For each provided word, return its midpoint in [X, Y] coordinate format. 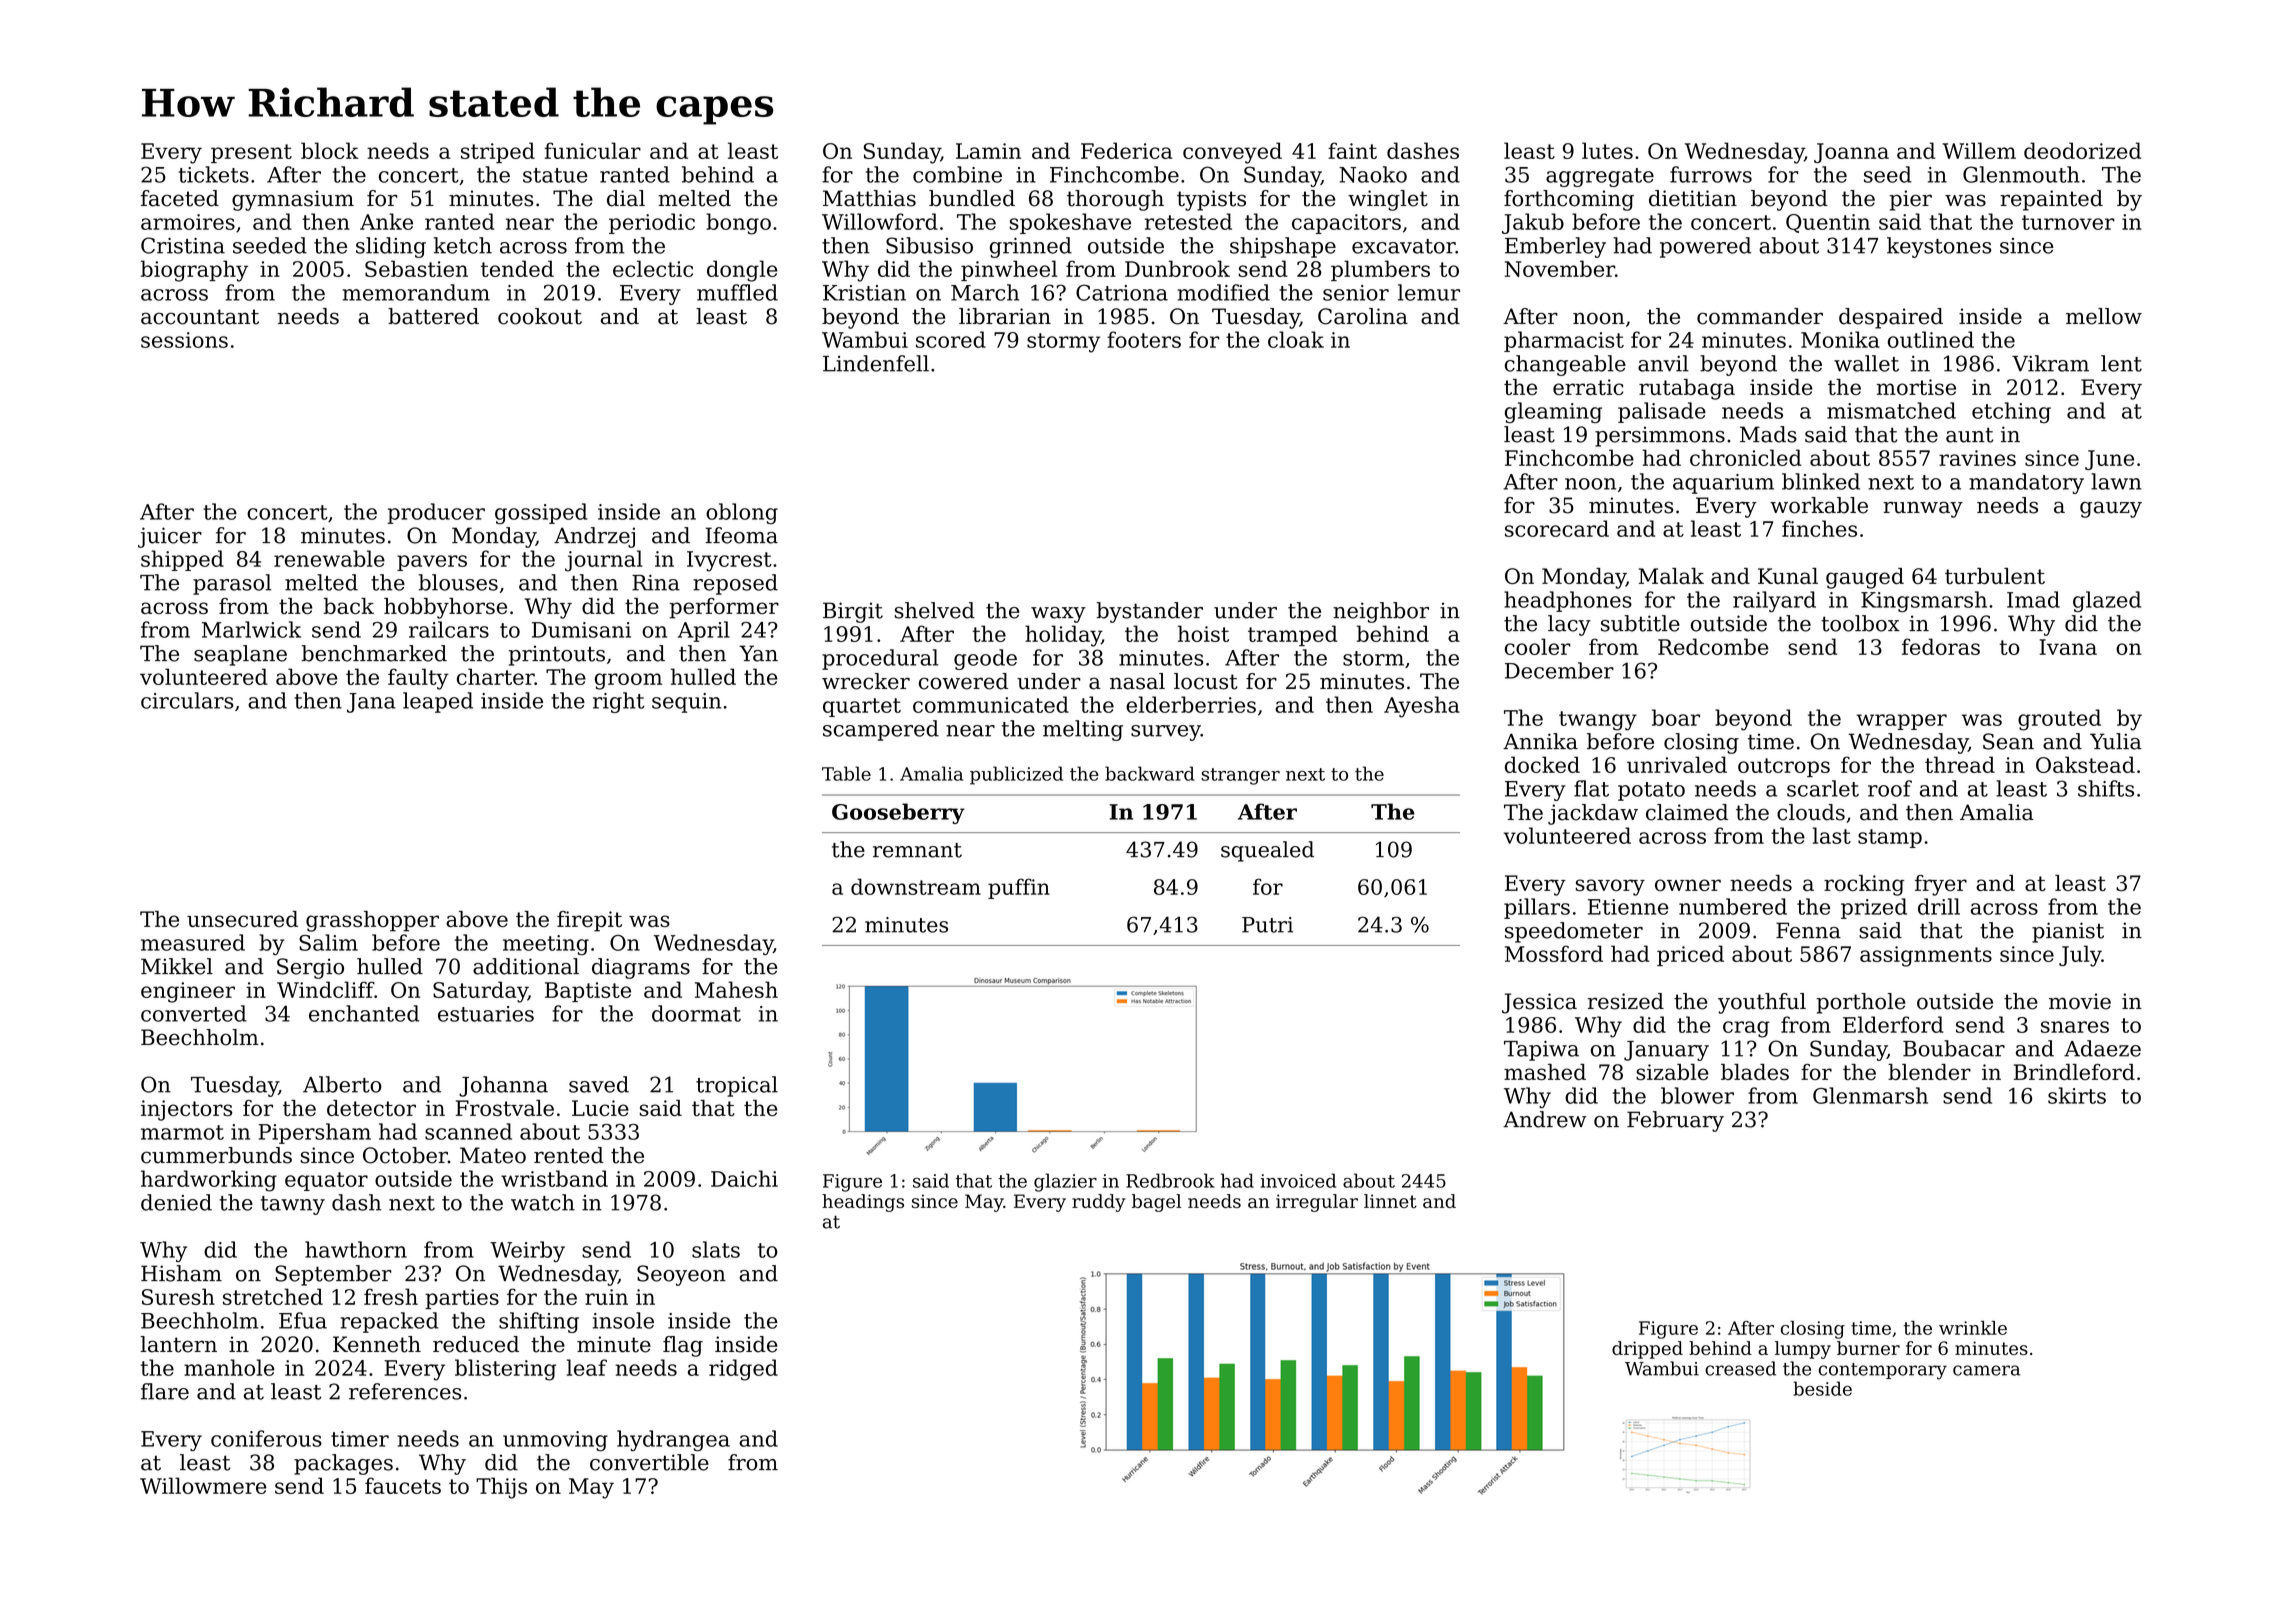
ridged [743, 1370]
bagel [1156, 1203]
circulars [187, 700]
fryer [1941, 885]
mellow [2104, 316]
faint [1352, 150]
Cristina [183, 245]
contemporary [1883, 1371]
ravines [1977, 458]
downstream [916, 886]
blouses [458, 582]
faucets [403, 1485]
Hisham [181, 1273]
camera [1986, 1370]
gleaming [1553, 412]
